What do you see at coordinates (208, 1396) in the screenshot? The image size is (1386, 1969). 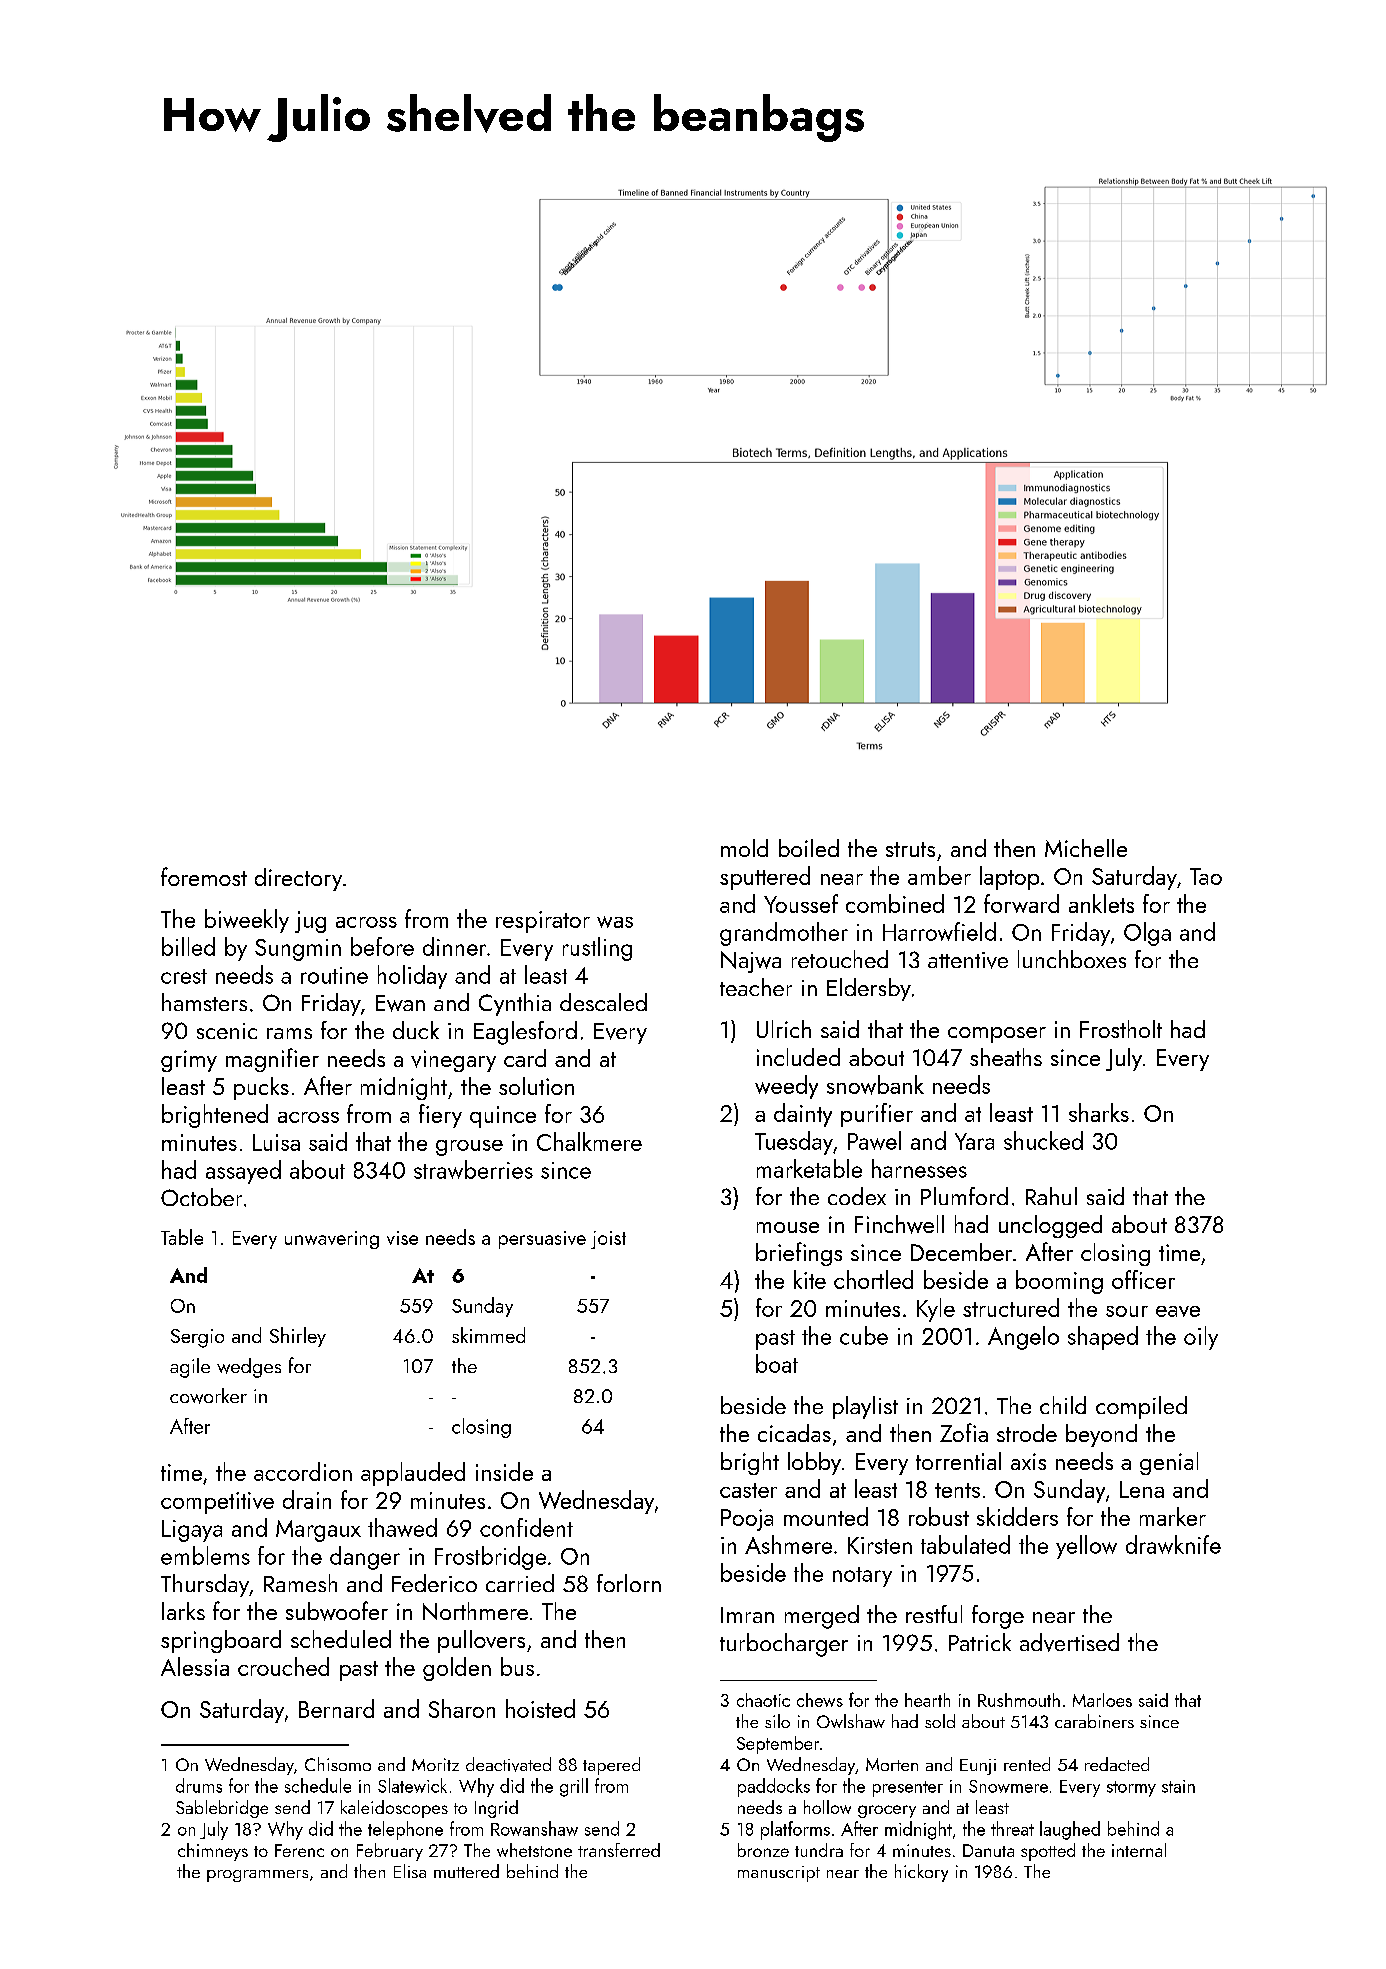 I see `coworker` at bounding box center [208, 1396].
